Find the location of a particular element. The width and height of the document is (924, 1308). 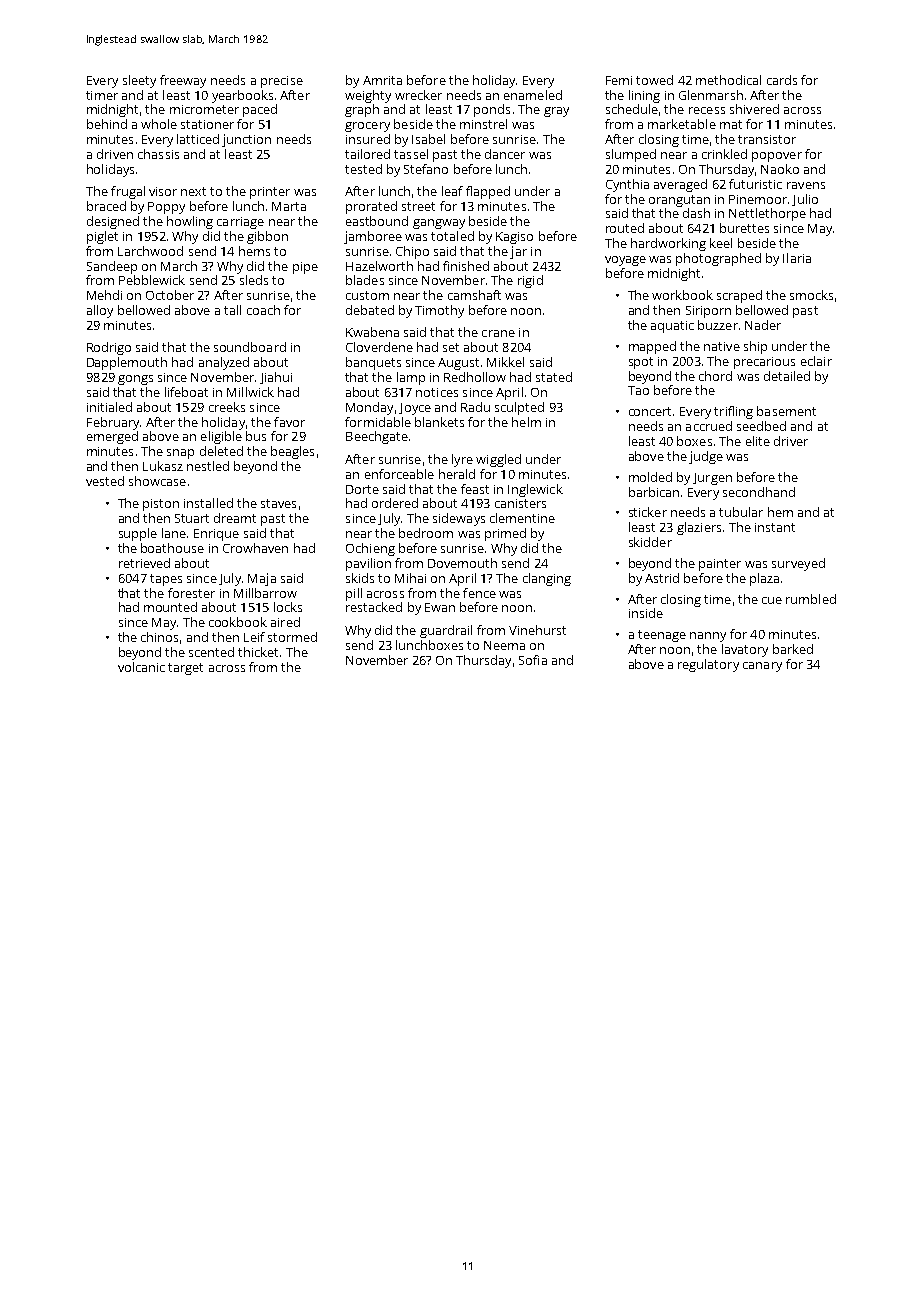

chinos is located at coordinates (159, 637).
